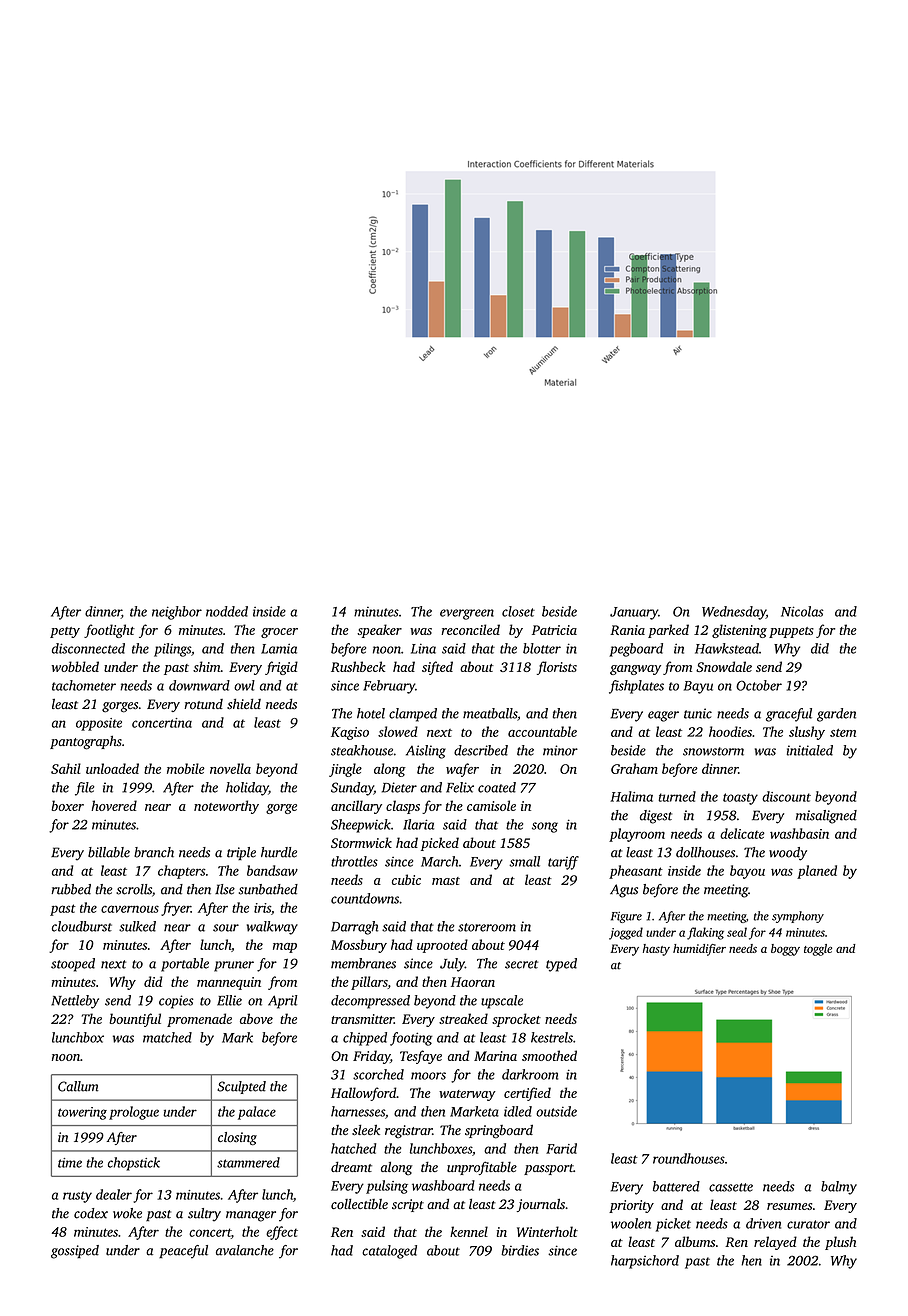 The height and width of the screenshot is (1316, 908). Describe the element at coordinates (789, 715) in the screenshot. I see `graceful` at that location.
